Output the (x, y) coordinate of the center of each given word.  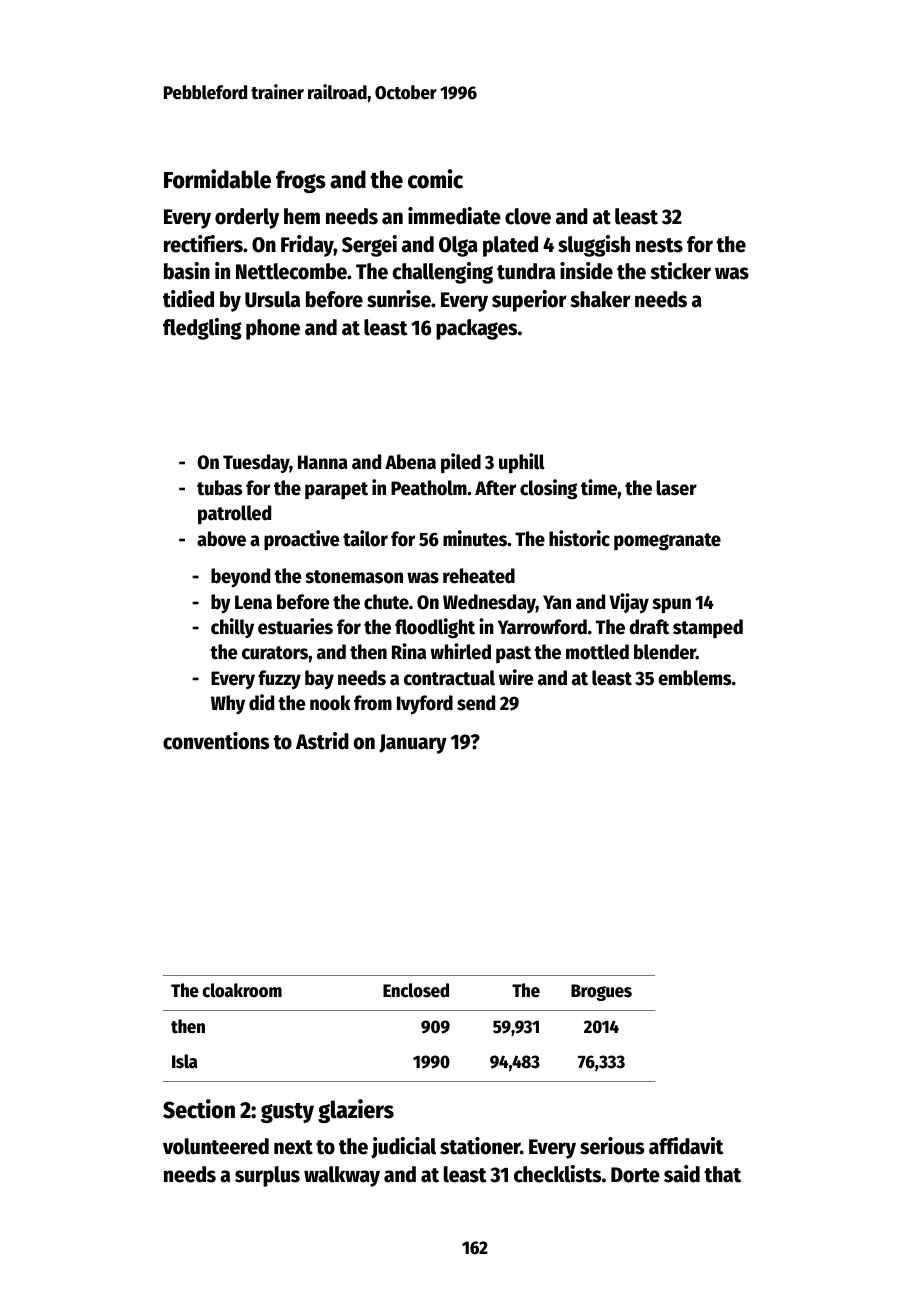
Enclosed (416, 990)
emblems (694, 678)
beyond (240, 578)
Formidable (217, 179)
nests (659, 245)
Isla (185, 1061)
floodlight (435, 628)
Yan (557, 602)
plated (510, 246)
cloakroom (242, 990)
